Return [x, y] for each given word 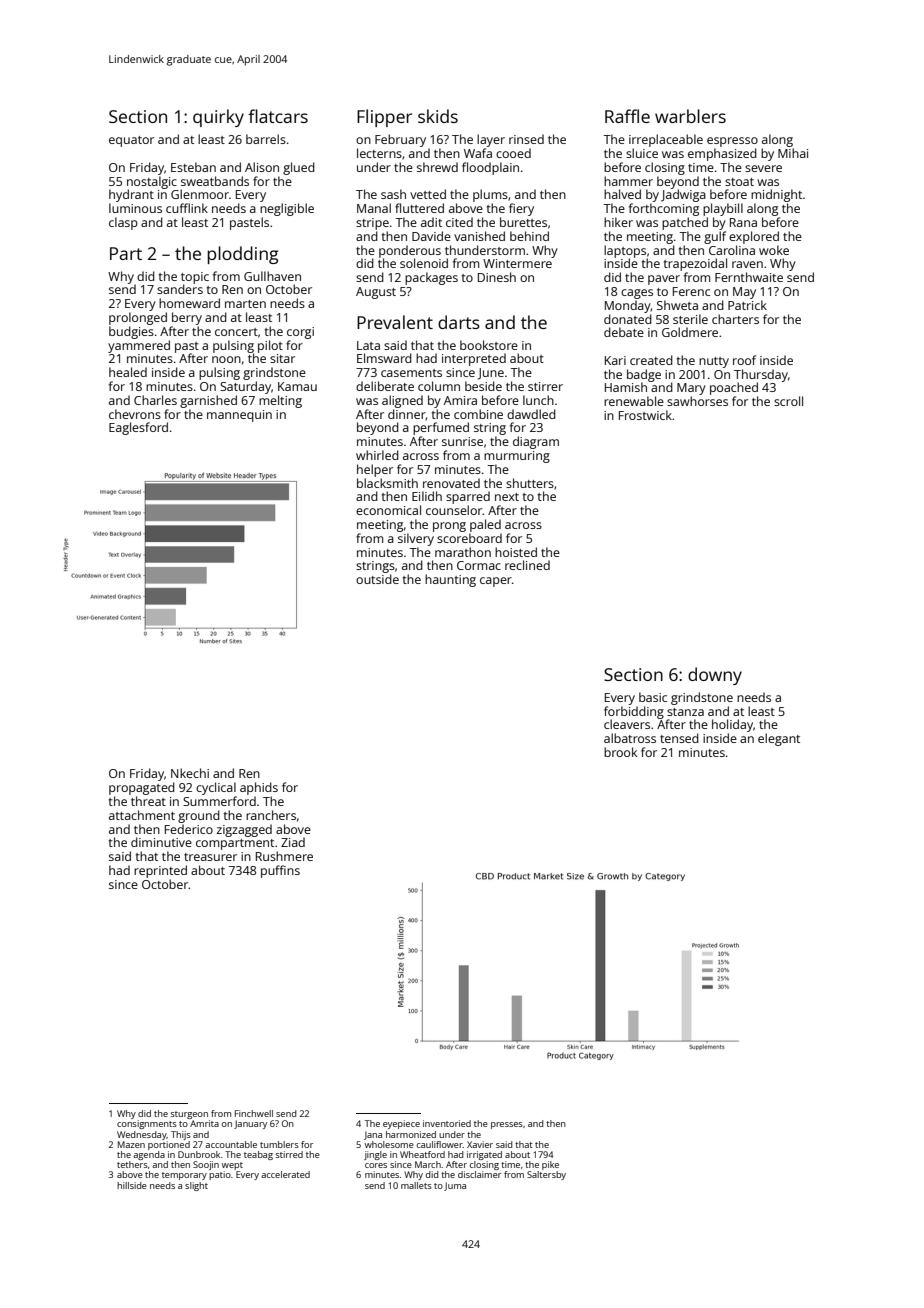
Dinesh [497, 277]
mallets [416, 1185]
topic [195, 278]
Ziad [293, 842]
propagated [142, 788]
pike [550, 1165]
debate [624, 332]
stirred [289, 1154]
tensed [679, 738]
